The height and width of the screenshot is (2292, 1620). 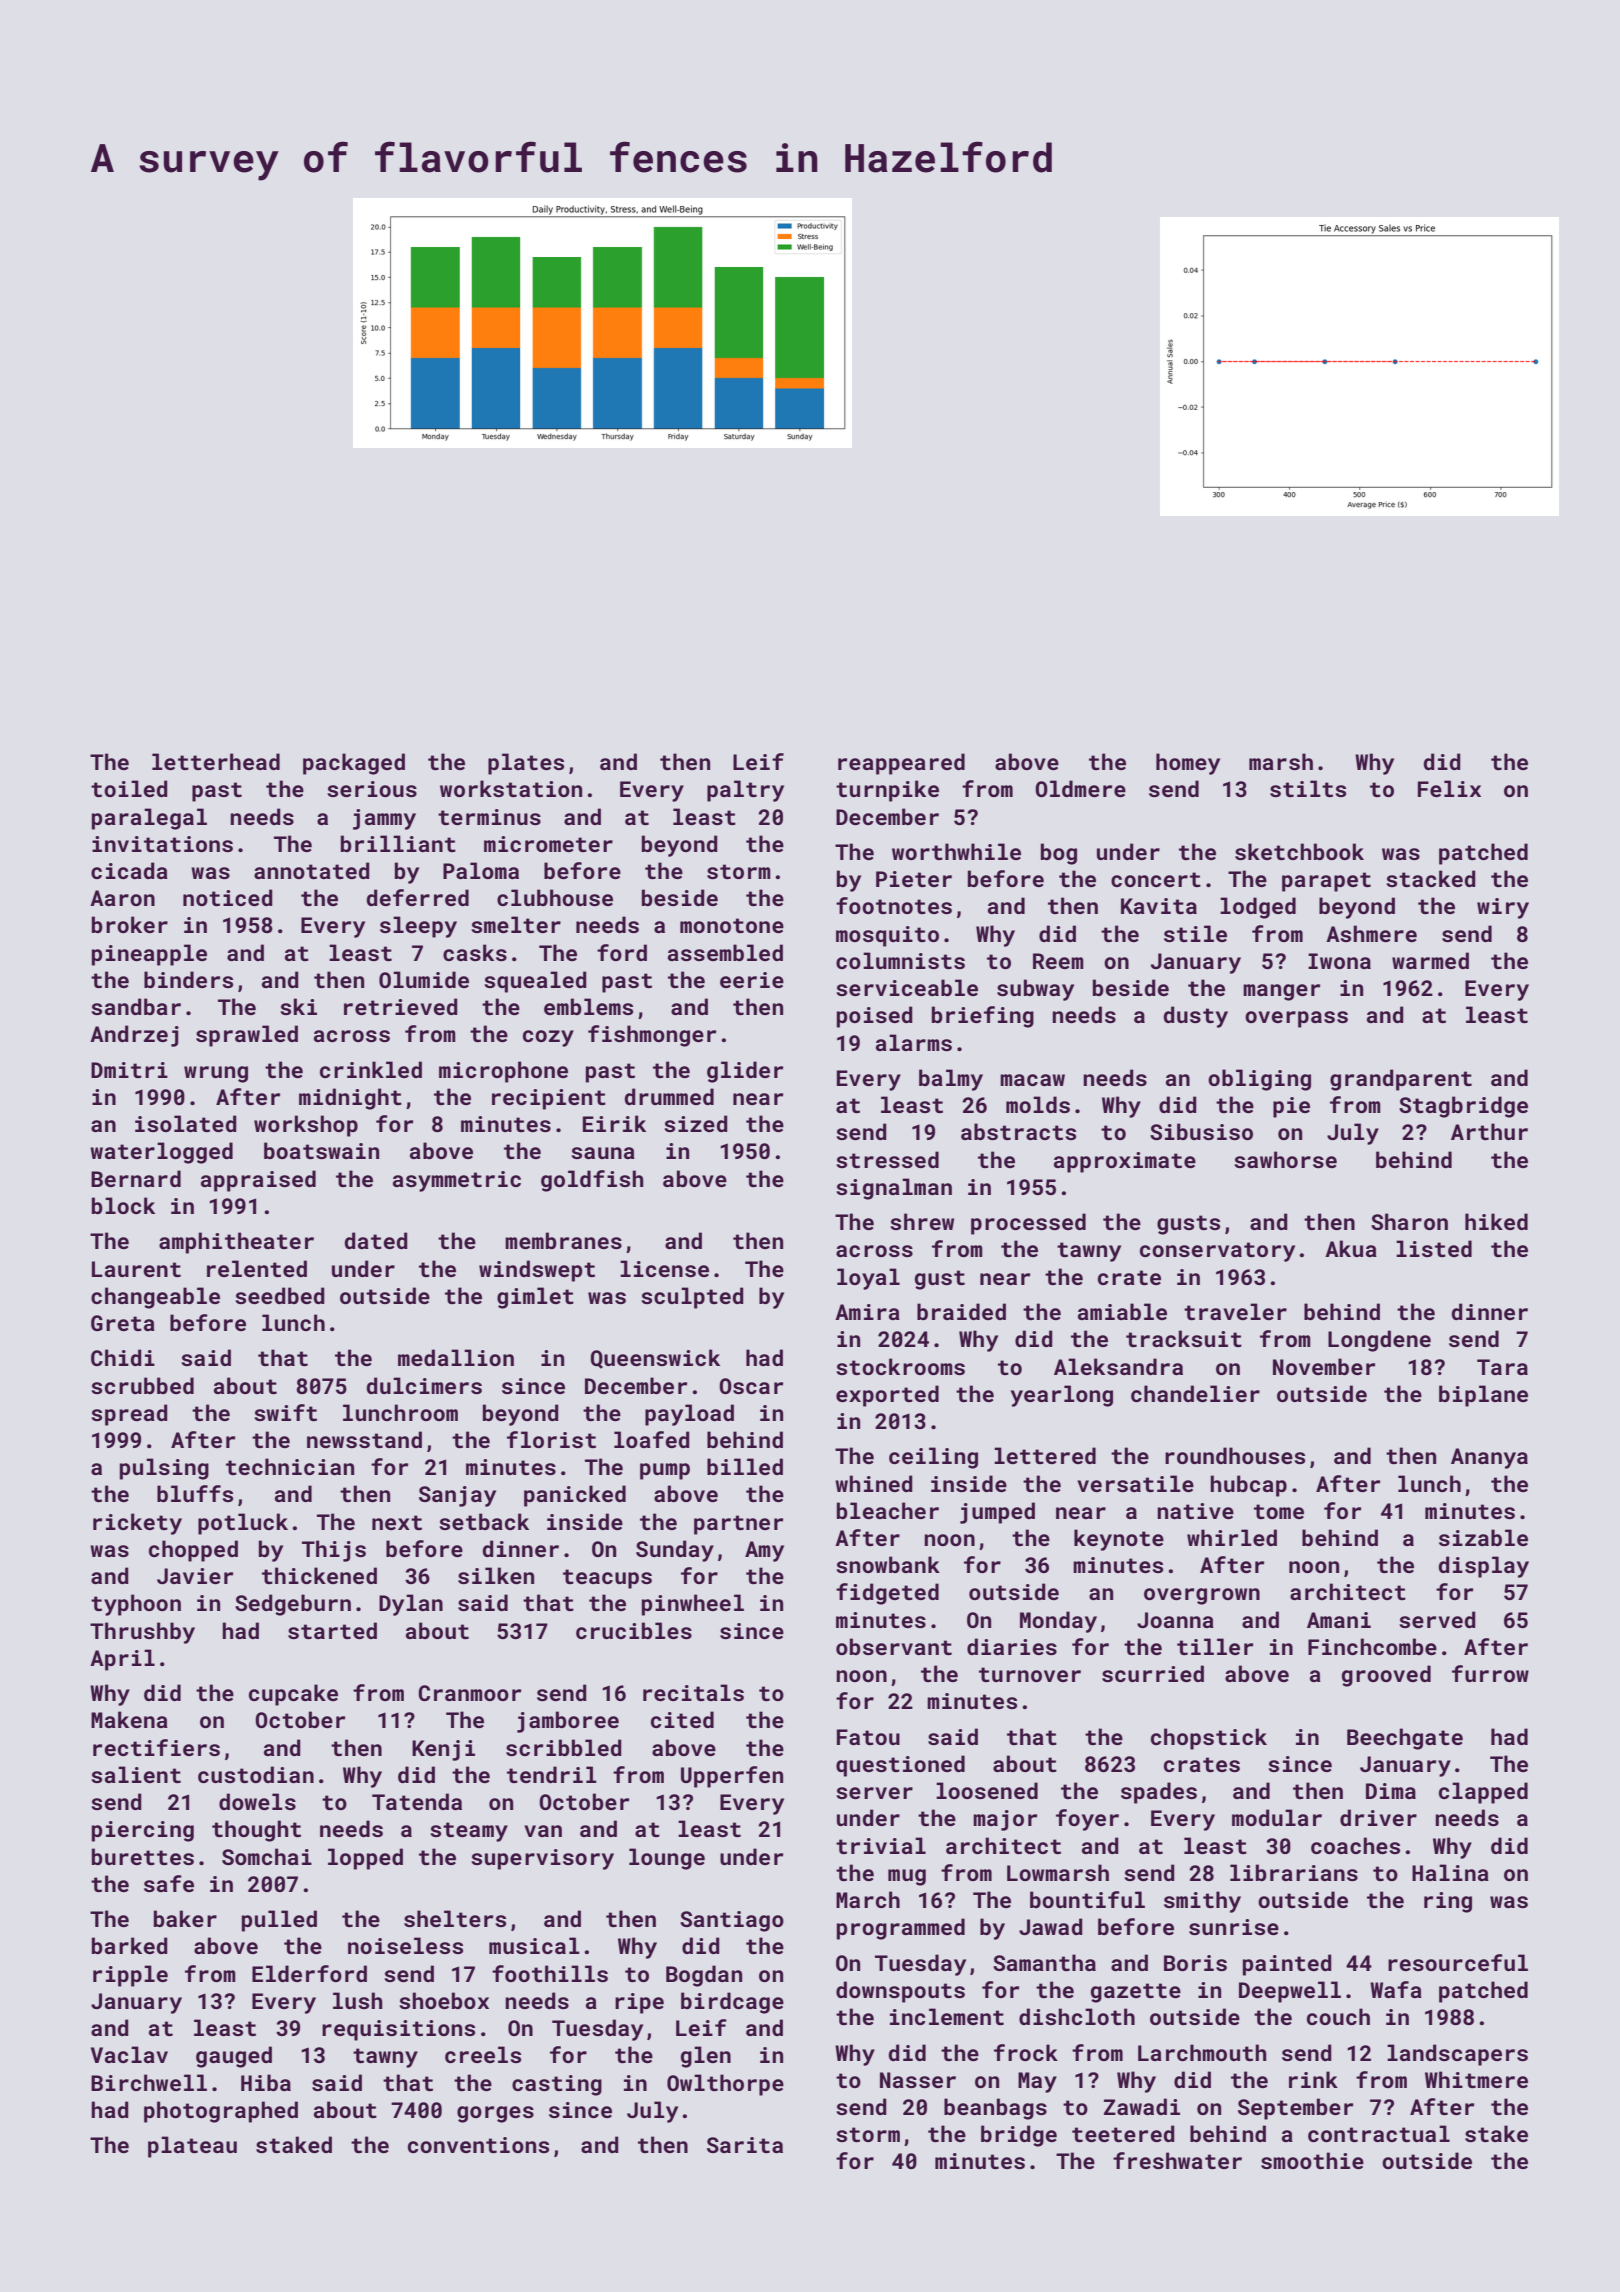 I want to click on swift, so click(x=285, y=1412).
